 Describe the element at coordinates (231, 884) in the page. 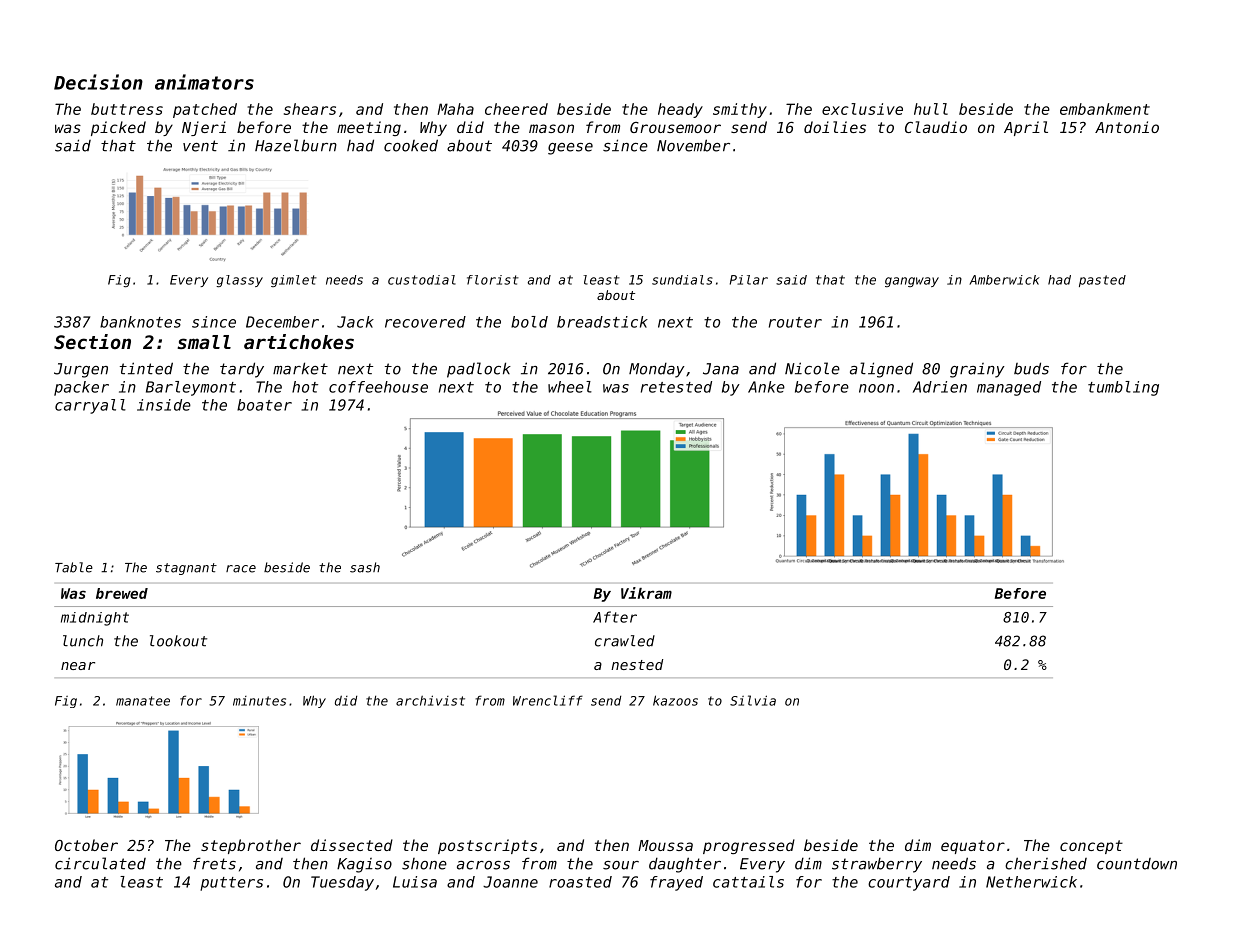

I see `putters` at that location.
